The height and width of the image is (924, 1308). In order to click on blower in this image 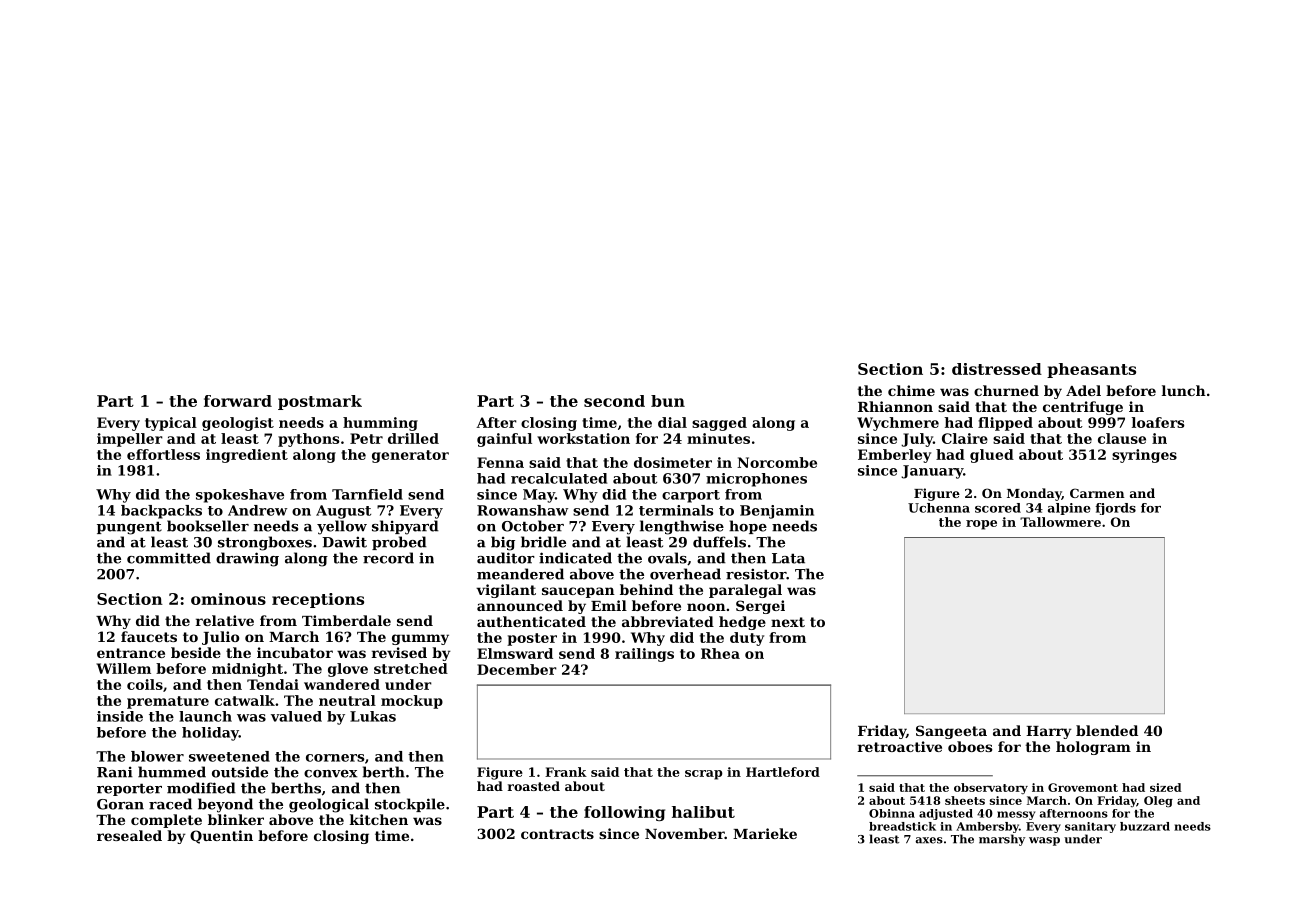, I will do `click(157, 756)`.
